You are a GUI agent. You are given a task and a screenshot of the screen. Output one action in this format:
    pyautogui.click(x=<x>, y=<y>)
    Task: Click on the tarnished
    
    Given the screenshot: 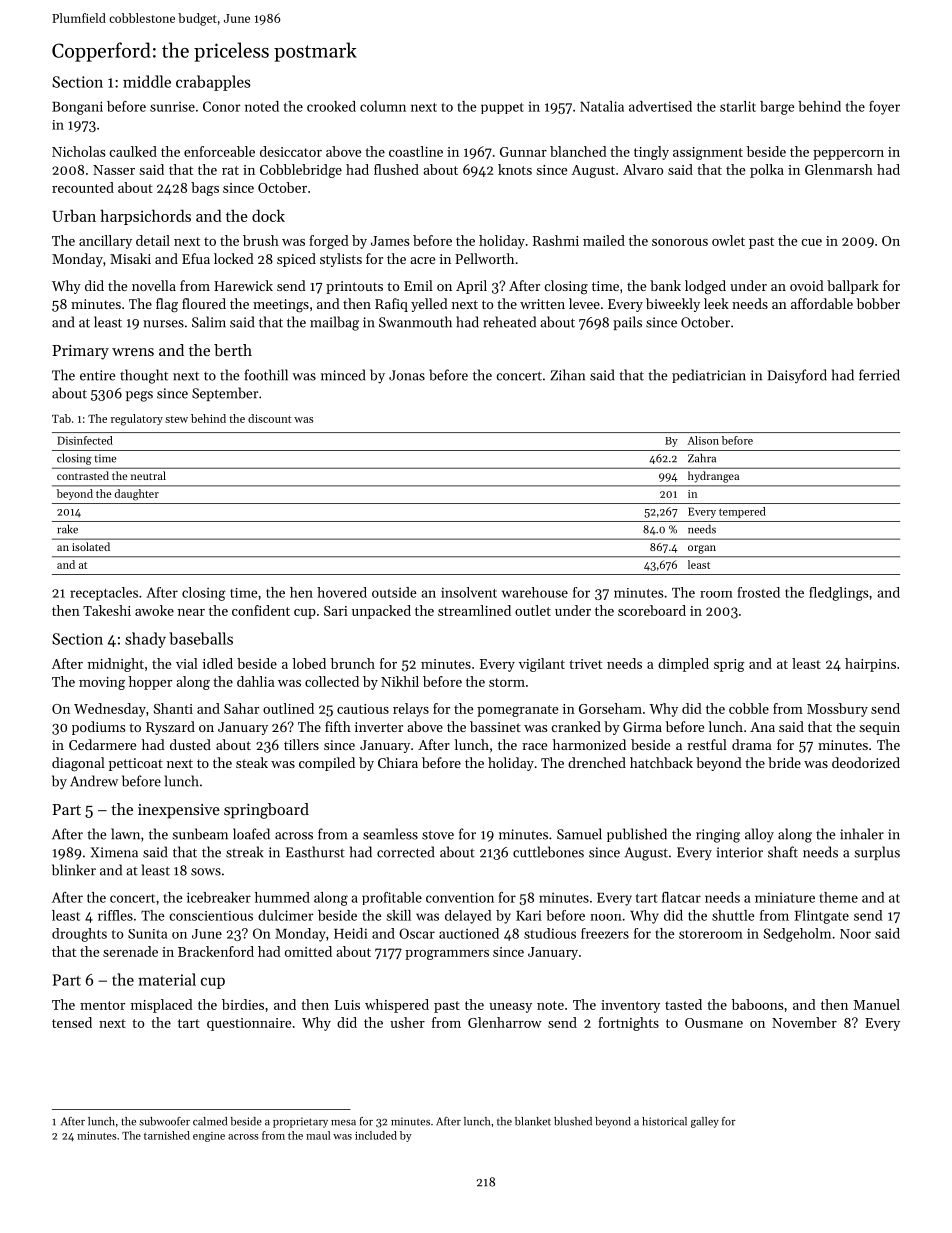 What is the action you would take?
    pyautogui.click(x=167, y=1135)
